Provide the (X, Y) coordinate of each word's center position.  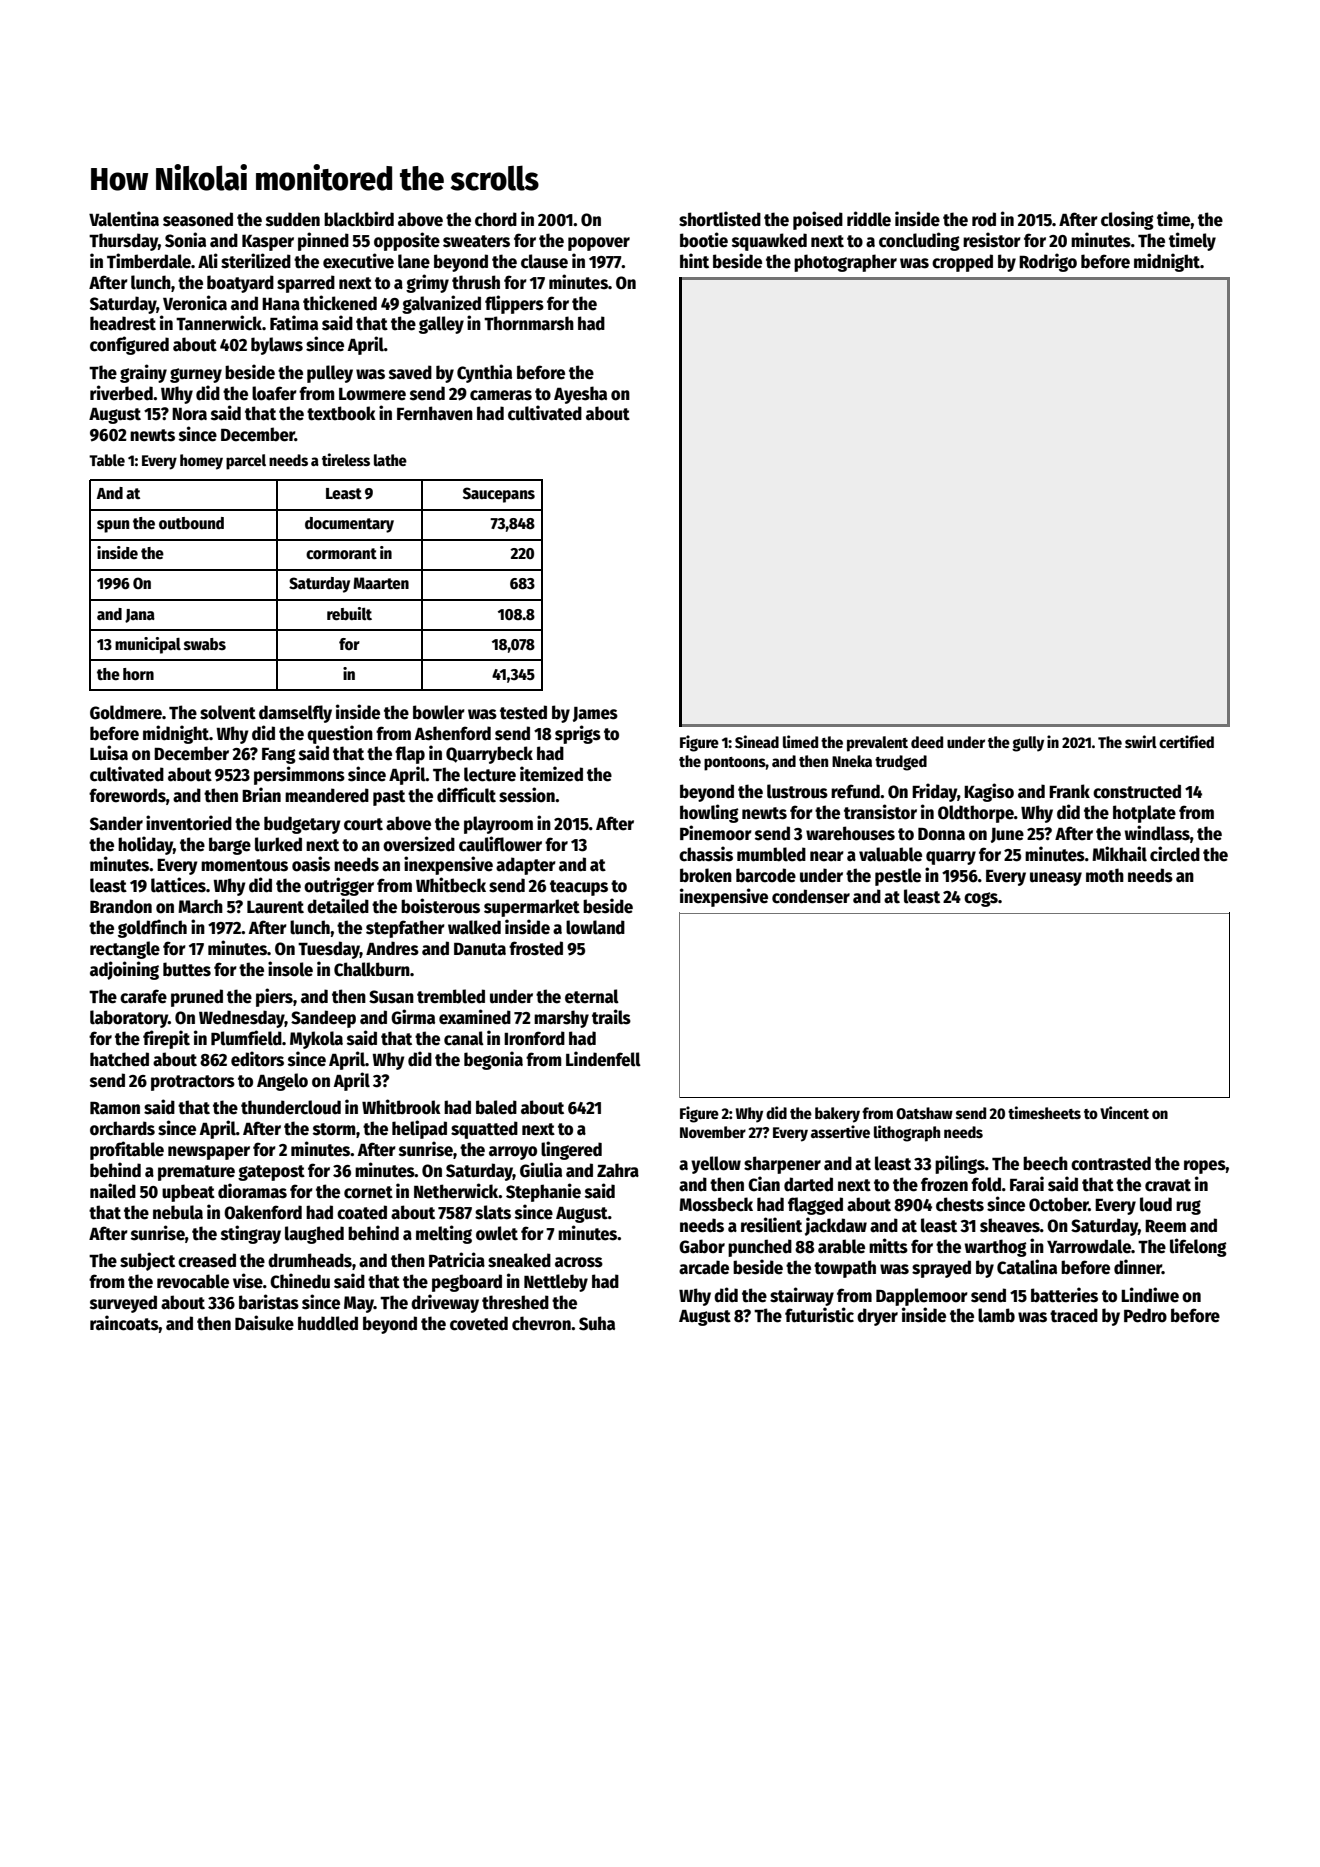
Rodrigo (1048, 262)
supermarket (532, 908)
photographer (845, 263)
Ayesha (580, 395)
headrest (123, 323)
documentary (349, 525)
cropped (962, 263)
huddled (328, 1323)
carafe (143, 996)
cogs (981, 899)
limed (800, 741)
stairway (802, 1296)
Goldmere (126, 712)
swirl (1141, 741)
